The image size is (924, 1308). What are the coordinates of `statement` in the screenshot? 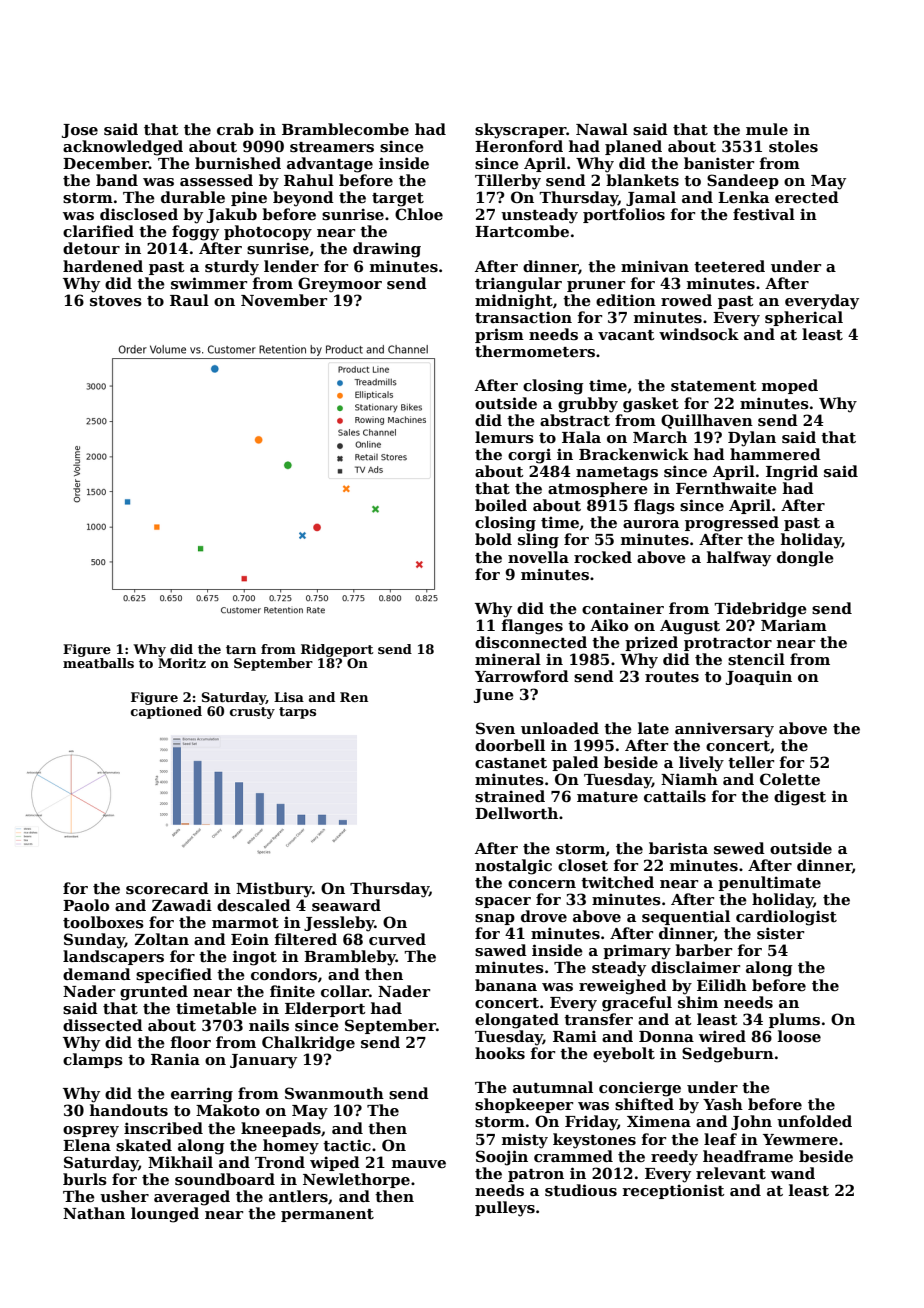 It's located at (714, 386).
